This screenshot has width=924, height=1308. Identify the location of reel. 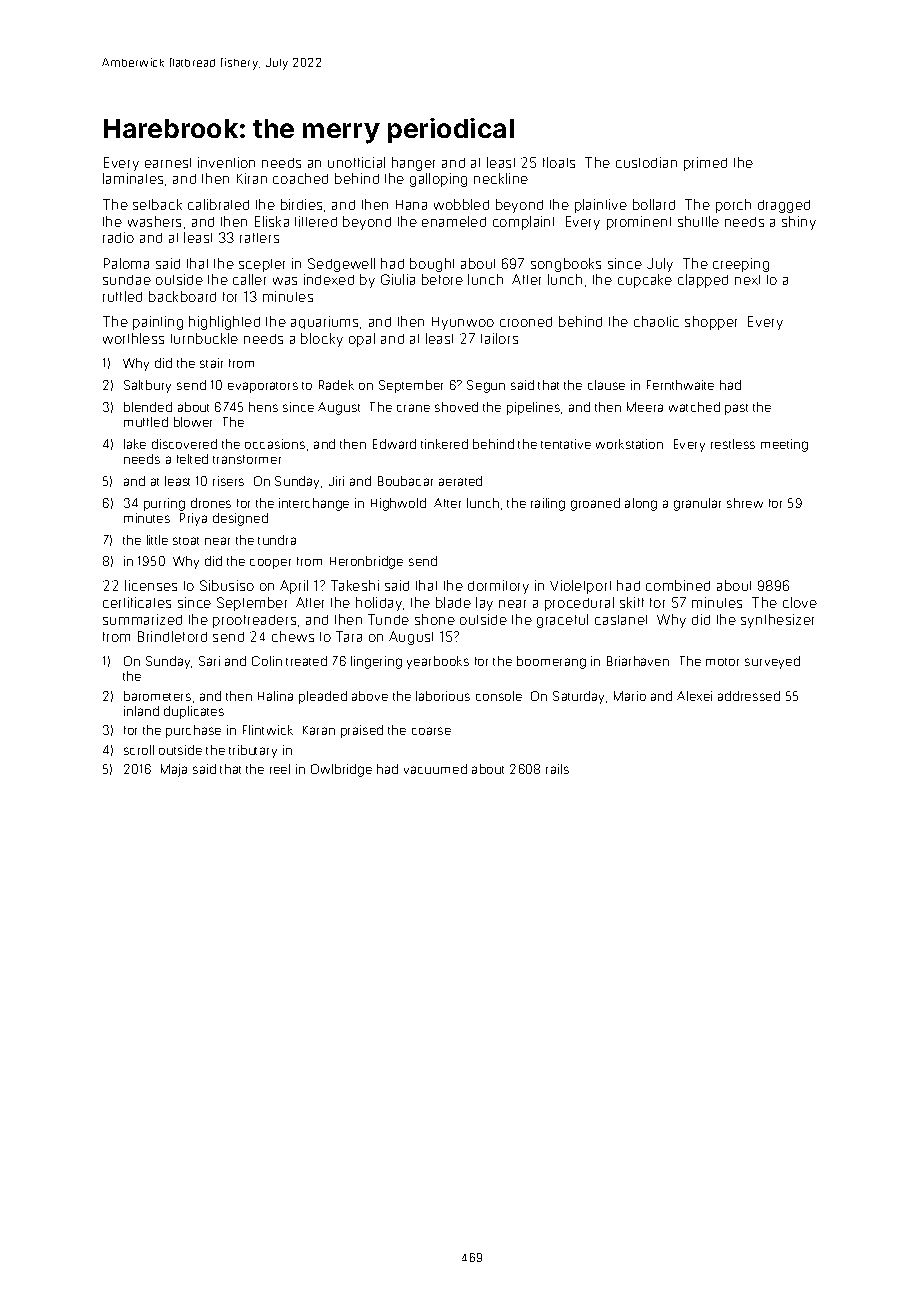
(280, 769).
